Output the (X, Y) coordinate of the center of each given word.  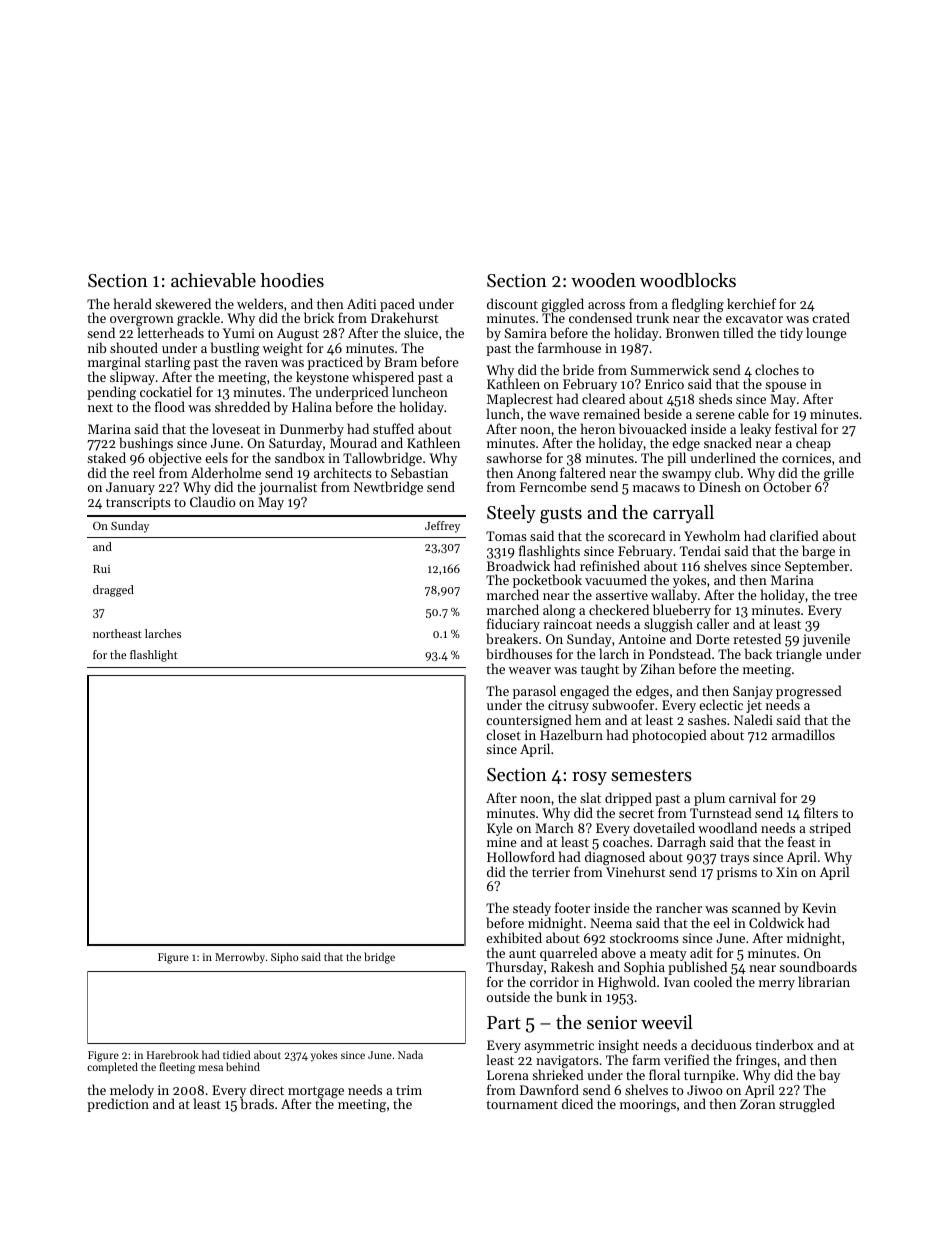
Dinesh (720, 487)
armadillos (803, 734)
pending (111, 393)
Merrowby (240, 958)
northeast (117, 633)
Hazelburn (571, 734)
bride (578, 369)
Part (504, 1022)
